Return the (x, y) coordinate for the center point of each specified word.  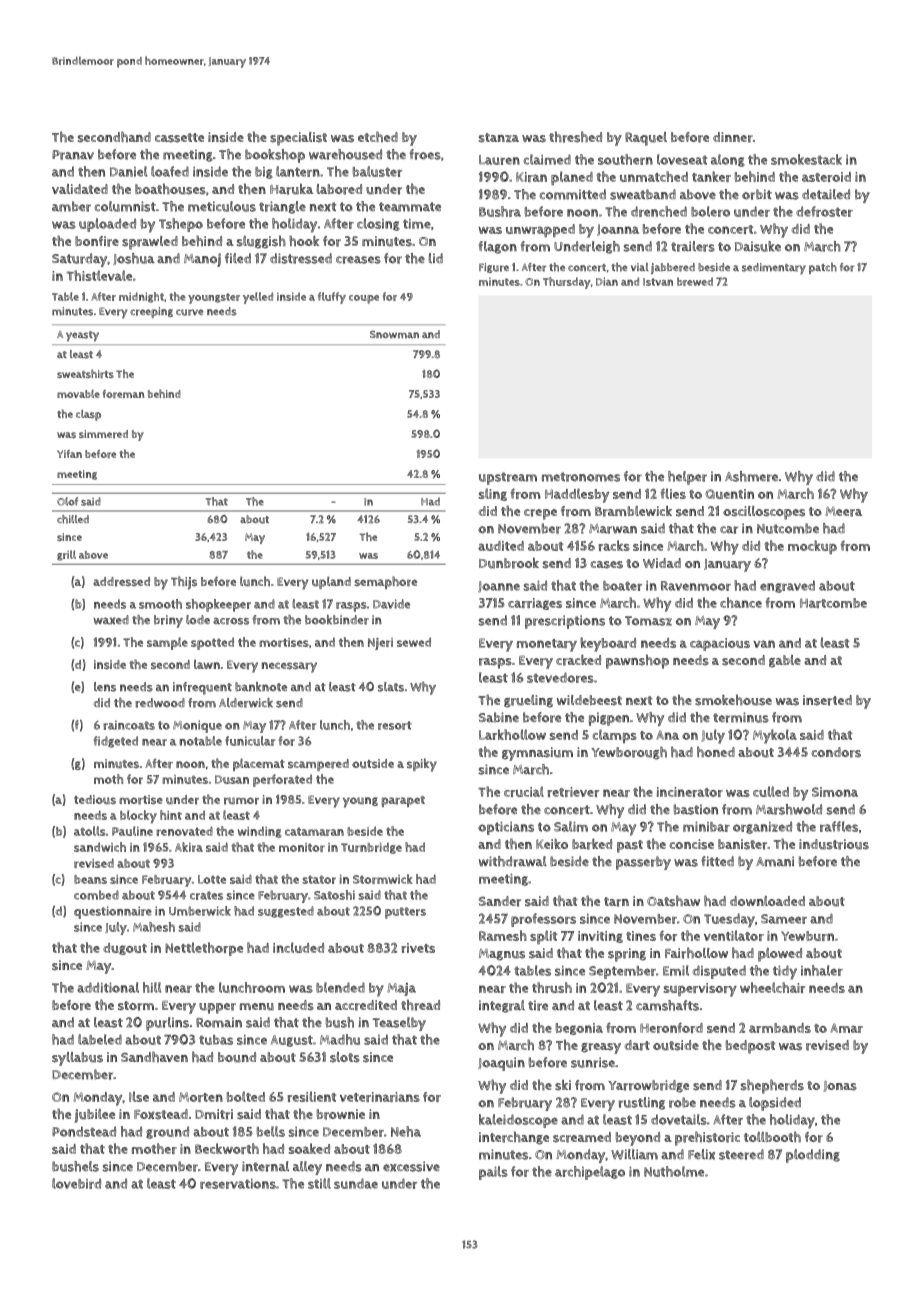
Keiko (552, 843)
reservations (238, 1183)
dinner (733, 137)
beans (90, 879)
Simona (835, 792)
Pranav (73, 155)
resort (395, 725)
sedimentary (774, 269)
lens (105, 687)
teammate (410, 207)
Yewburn (807, 936)
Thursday (567, 283)
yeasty (82, 336)
